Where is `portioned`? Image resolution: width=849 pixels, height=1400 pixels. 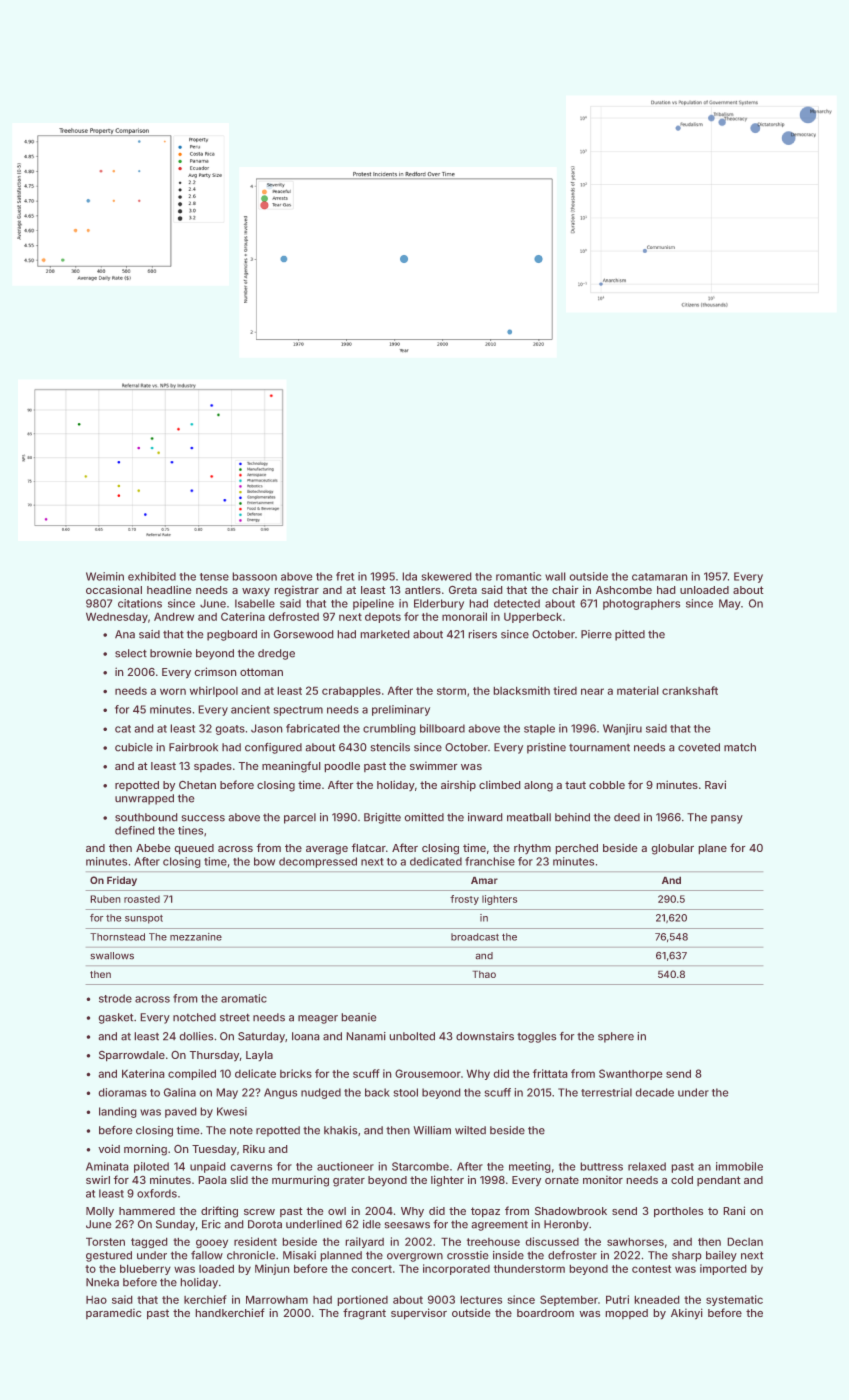
portioned is located at coordinates (362, 1300).
